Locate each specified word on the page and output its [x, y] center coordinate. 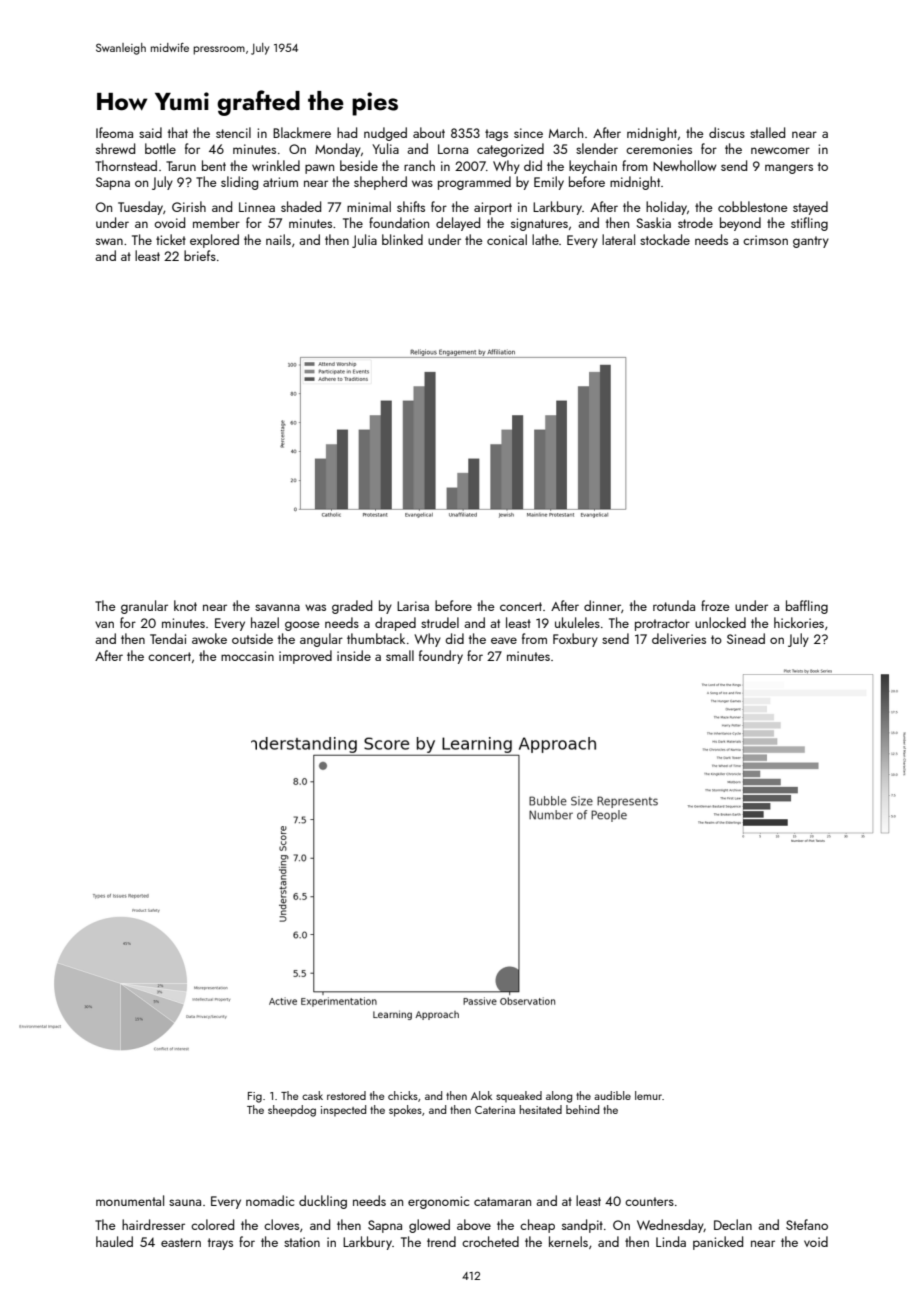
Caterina [495, 1110]
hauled [114, 1241]
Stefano [807, 1224]
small [400, 655]
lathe [545, 239]
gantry [811, 242]
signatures [539, 224]
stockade [665, 239]
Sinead [746, 638]
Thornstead [126, 165]
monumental [130, 1200]
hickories [799, 622]
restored [346, 1095]
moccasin [247, 656]
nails [278, 239]
